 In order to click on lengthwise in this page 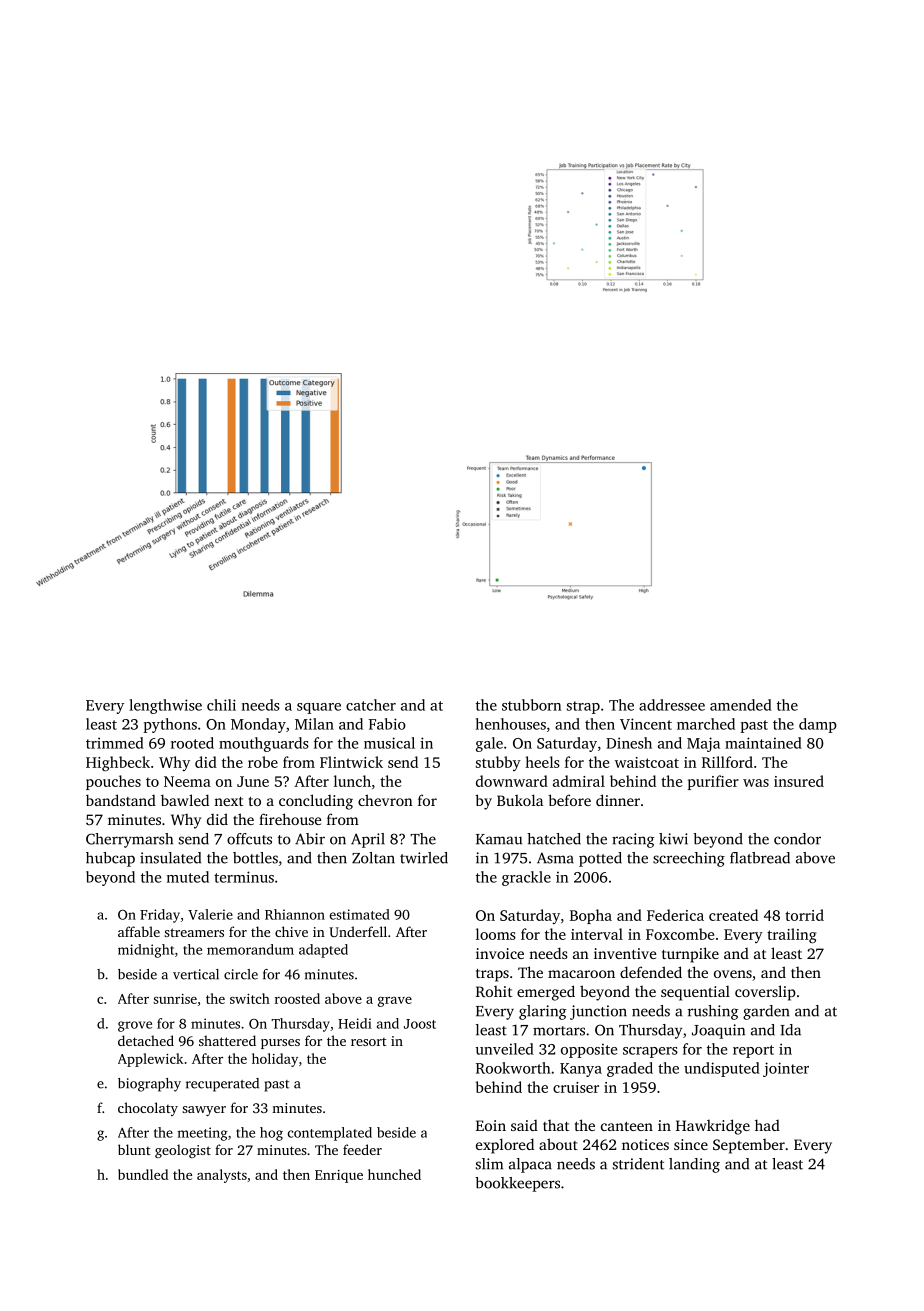, I will do `click(165, 706)`.
